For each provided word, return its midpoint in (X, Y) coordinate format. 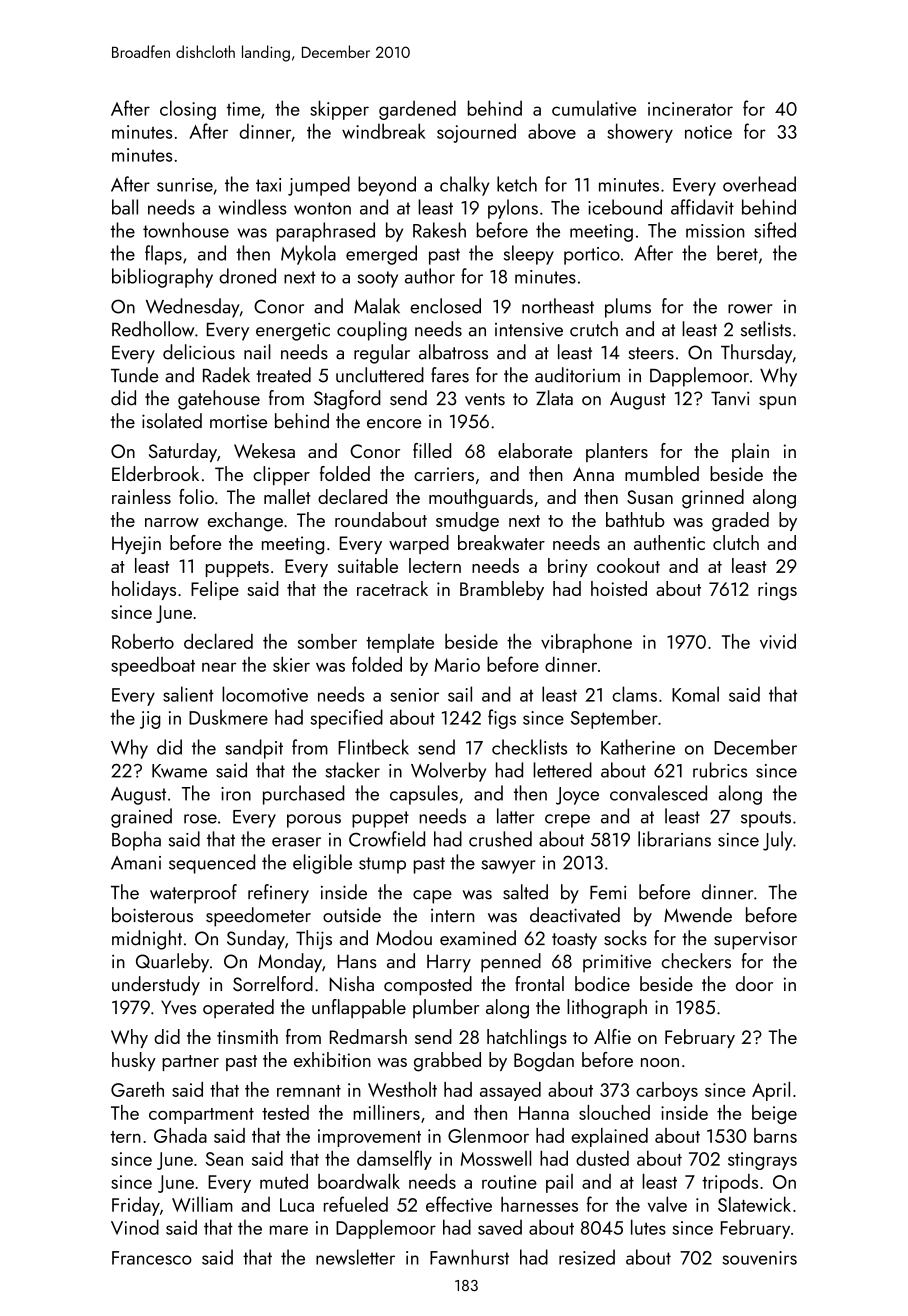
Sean (224, 1159)
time (244, 109)
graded (740, 522)
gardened (417, 110)
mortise (238, 421)
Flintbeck (373, 747)
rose (200, 819)
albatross (453, 352)
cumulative (594, 108)
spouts (766, 819)
